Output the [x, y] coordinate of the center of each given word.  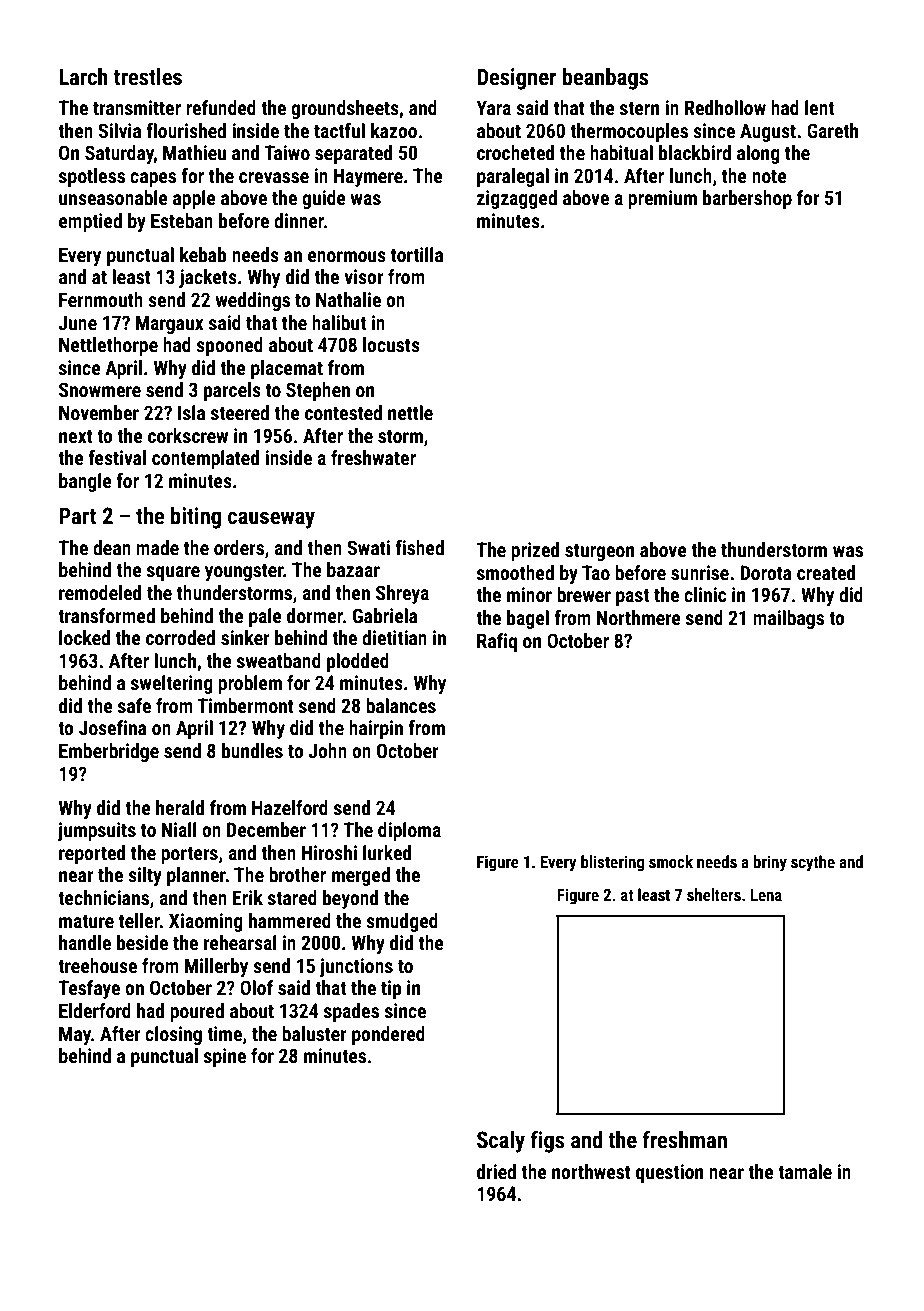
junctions [356, 967]
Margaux [169, 324]
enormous [347, 256]
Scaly [501, 1142]
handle [85, 942]
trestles [148, 77]
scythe [813, 863]
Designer [516, 79]
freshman [684, 1140]
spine [225, 1057]
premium [662, 199]
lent [819, 107]
